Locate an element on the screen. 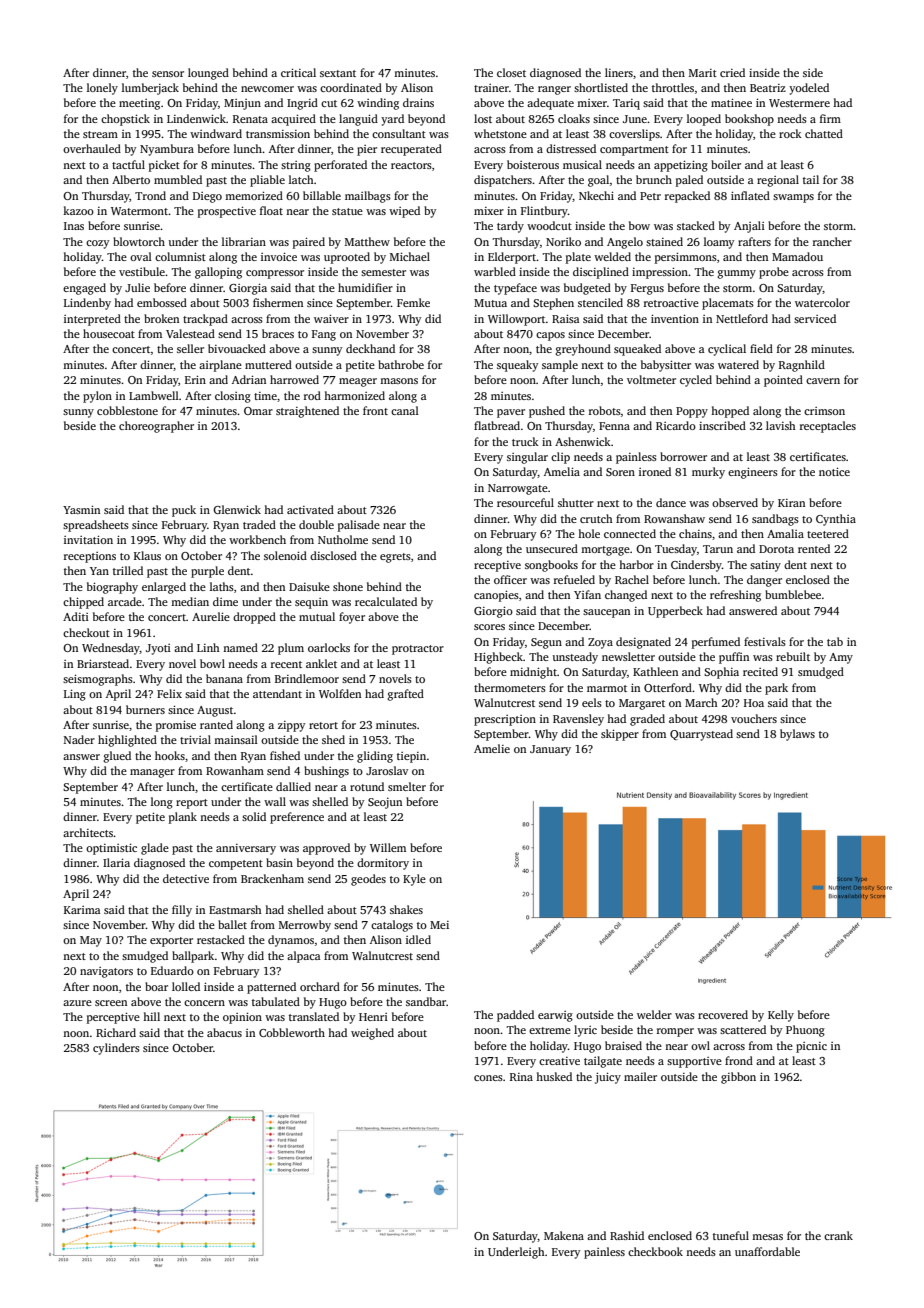  housecoat is located at coordinates (109, 333).
